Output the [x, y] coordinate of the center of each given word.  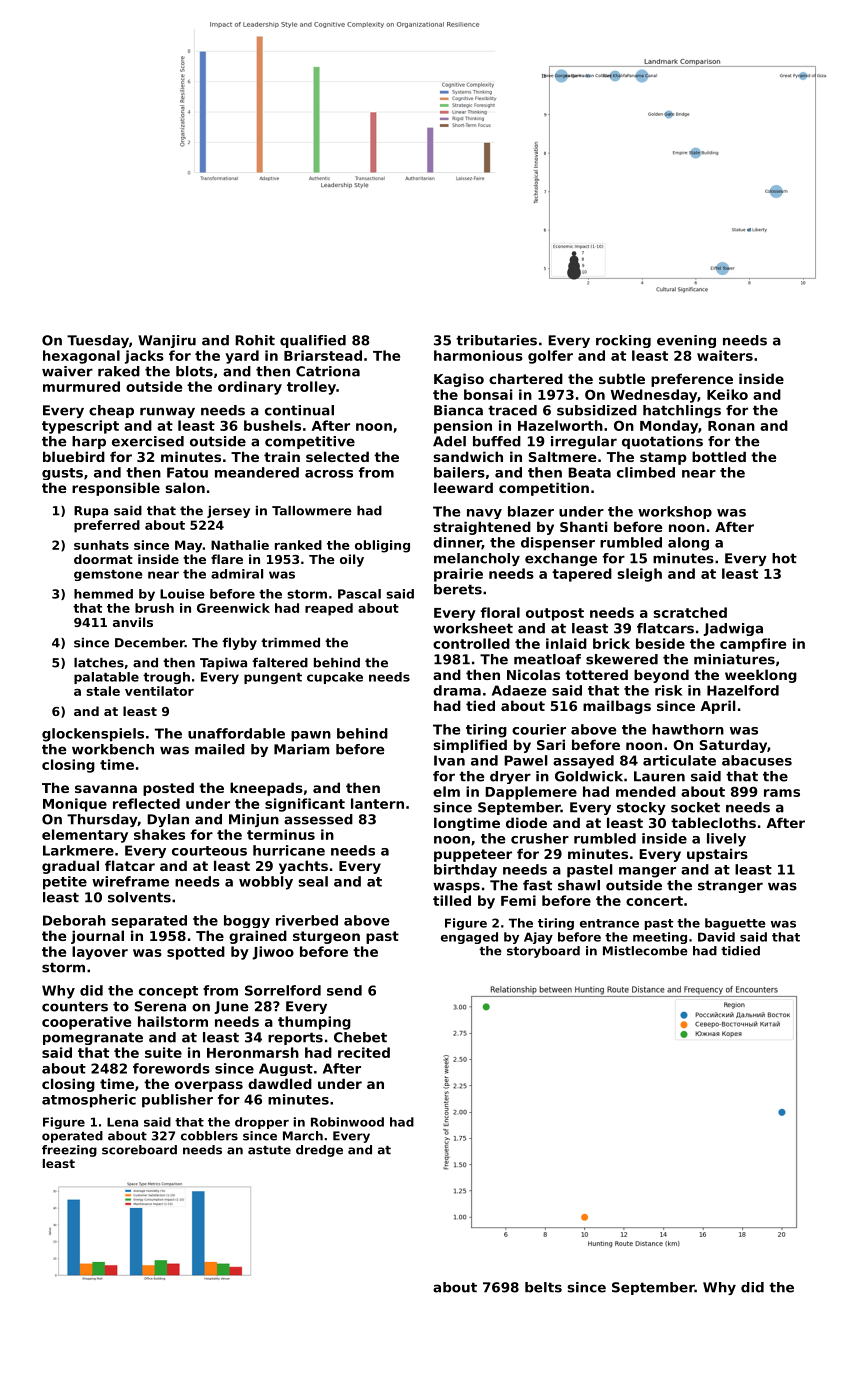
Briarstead [323, 355]
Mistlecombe [645, 951]
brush [154, 608]
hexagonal [81, 357]
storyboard [543, 952]
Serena [160, 1006]
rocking [623, 341]
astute [269, 1150]
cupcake [335, 678]
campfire [753, 645]
